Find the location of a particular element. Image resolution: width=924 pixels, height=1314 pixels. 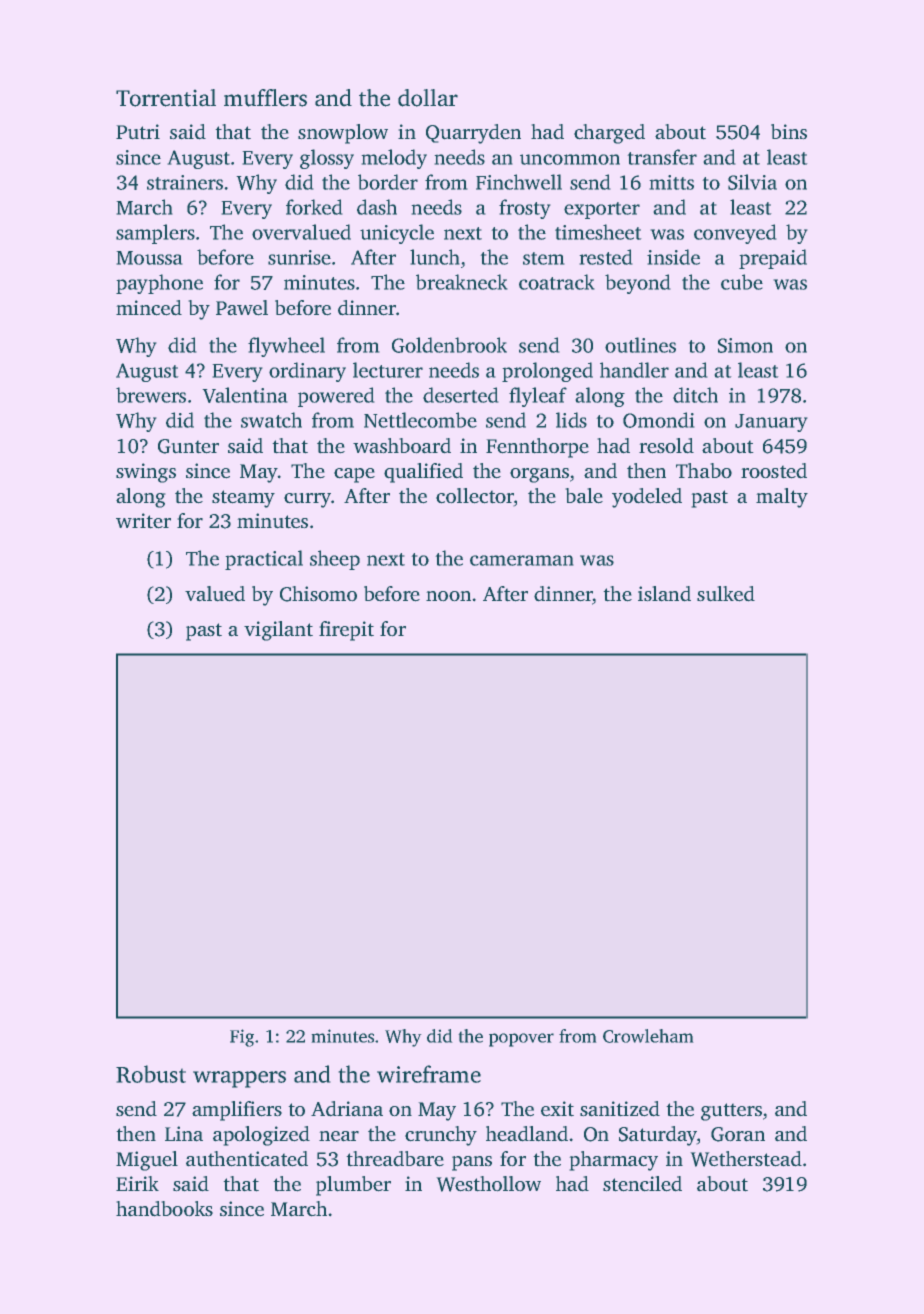

handler is located at coordinates (634, 370).
